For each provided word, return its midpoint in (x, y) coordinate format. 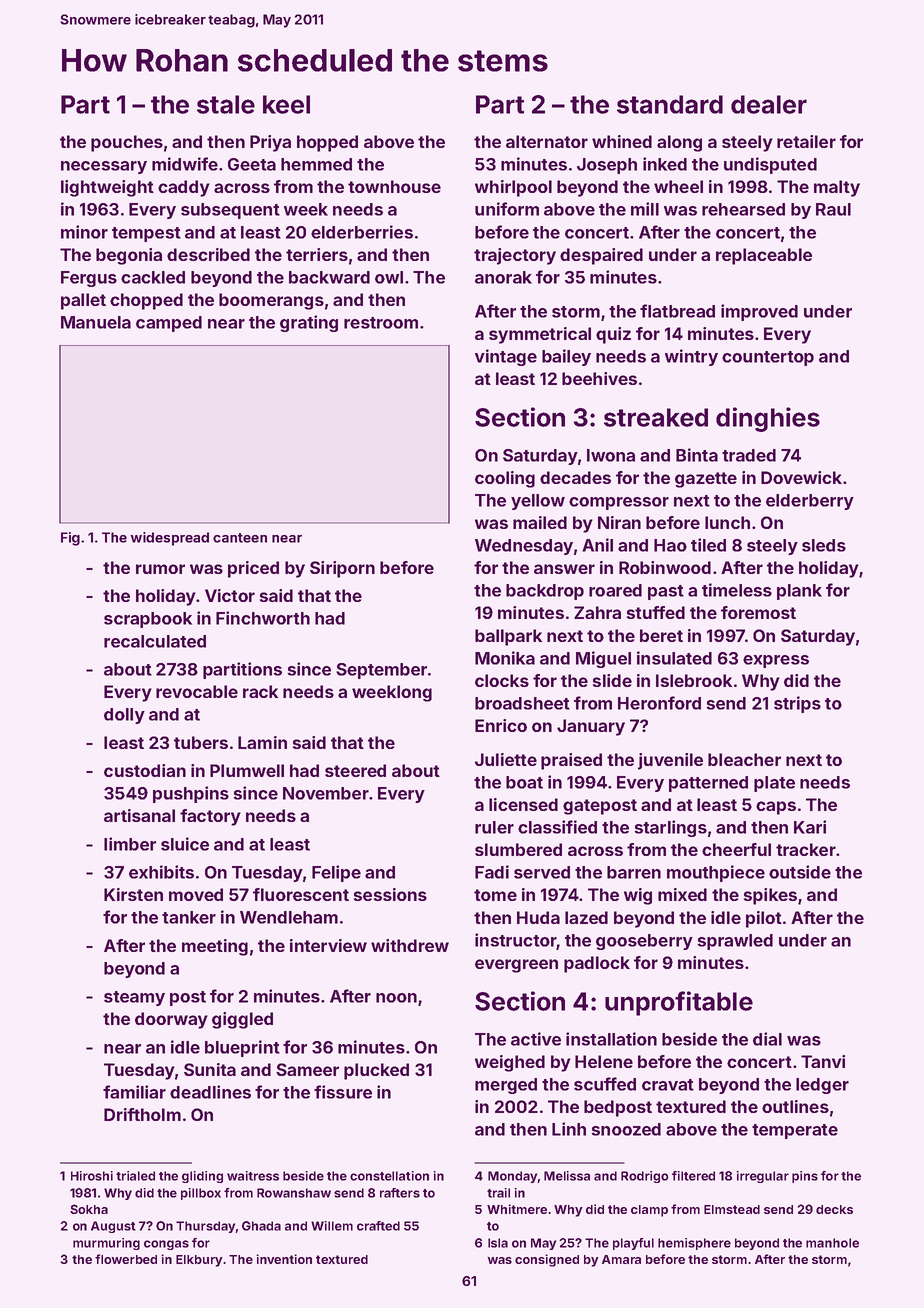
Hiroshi (92, 1176)
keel (286, 104)
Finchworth (263, 618)
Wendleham (289, 917)
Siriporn (342, 569)
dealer (769, 104)
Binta (697, 455)
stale (226, 104)
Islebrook (694, 680)
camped (169, 324)
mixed (682, 894)
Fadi (492, 872)
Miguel (603, 659)
